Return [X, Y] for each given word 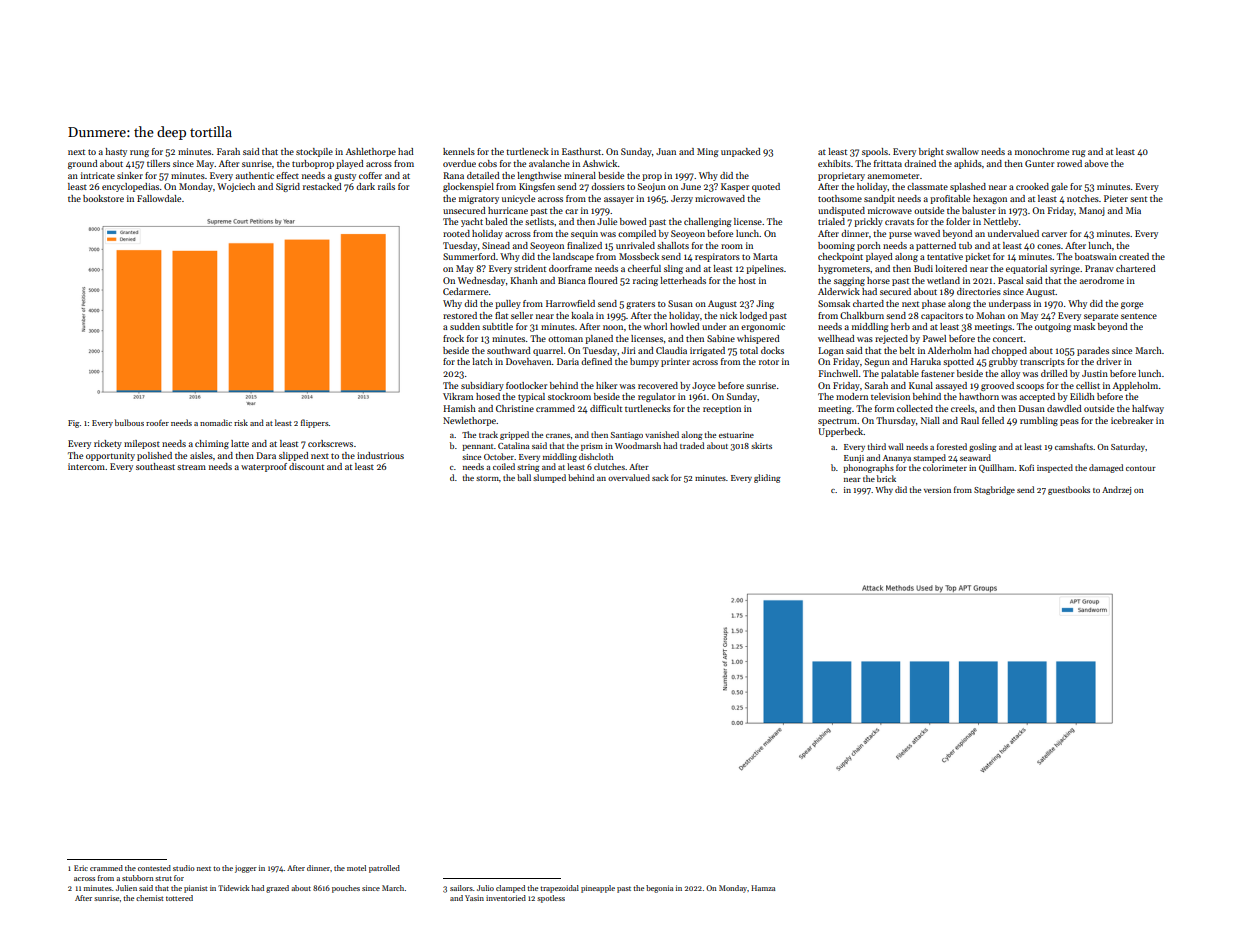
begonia [659, 889]
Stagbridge [994, 490]
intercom [86, 466]
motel [356, 868]
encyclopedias [130, 187]
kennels [459, 151]
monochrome [1042, 151]
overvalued [629, 477]
